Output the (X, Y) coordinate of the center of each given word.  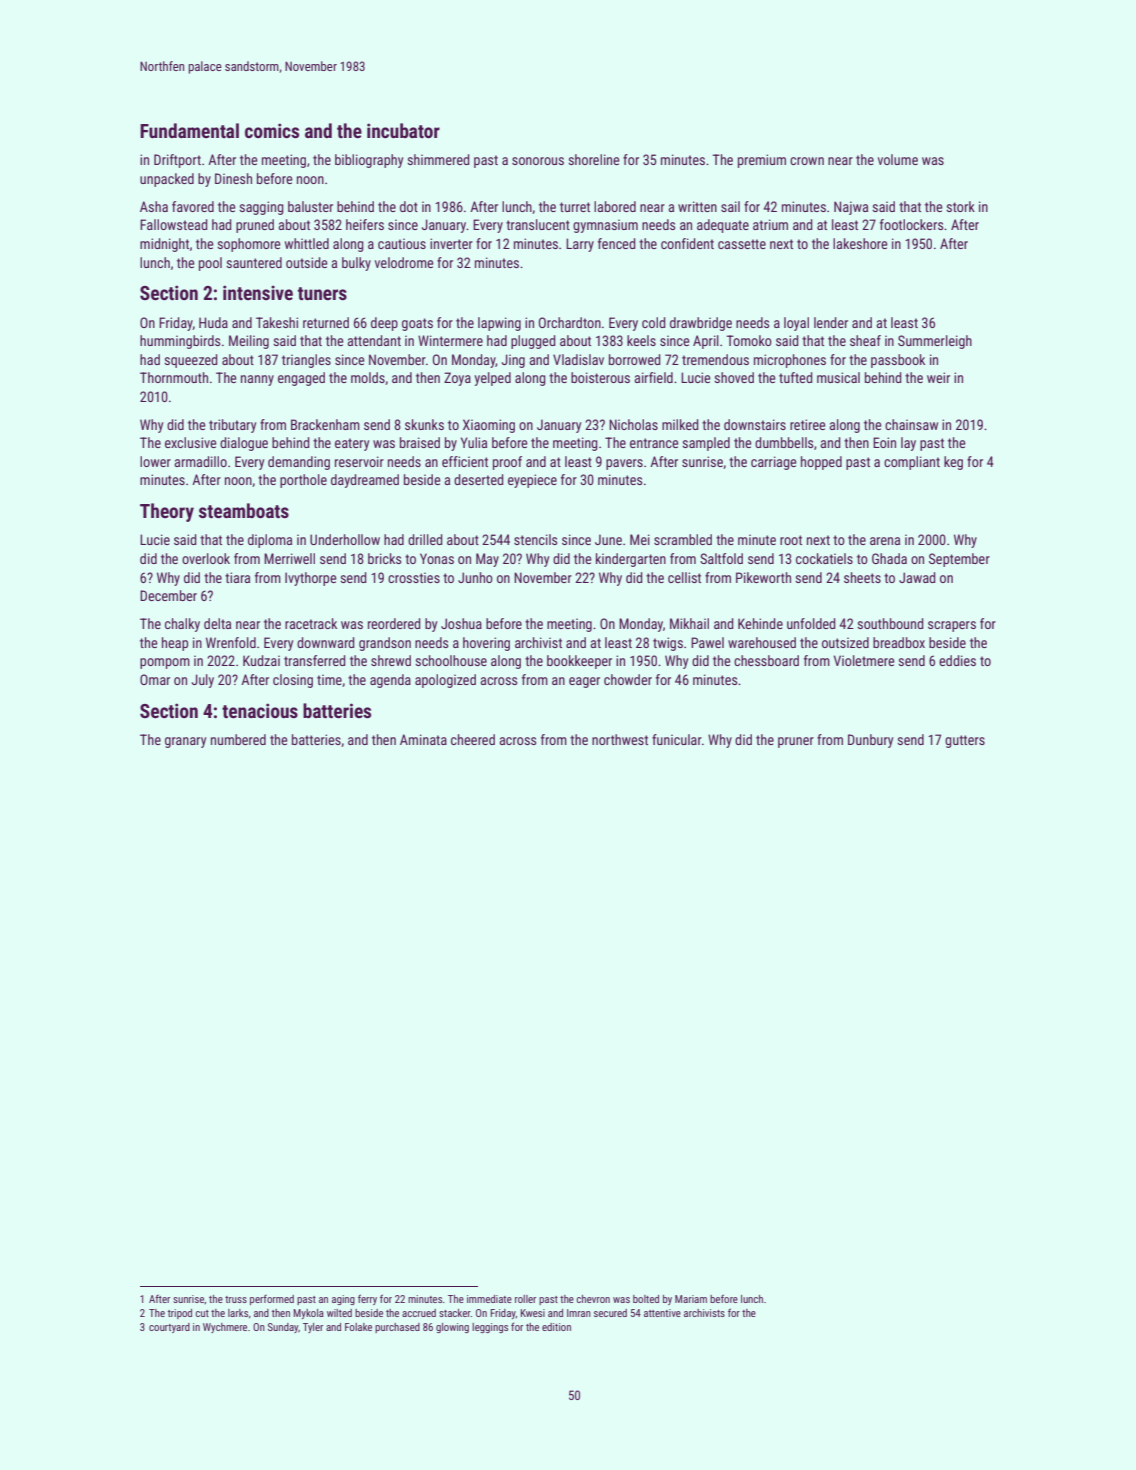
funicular (677, 739)
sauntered (254, 262)
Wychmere (225, 1328)
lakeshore (860, 243)
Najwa (851, 208)
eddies (957, 660)
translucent (538, 224)
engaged (301, 379)
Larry (580, 245)
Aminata (423, 739)
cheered (473, 739)
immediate (489, 1299)
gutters (965, 741)
